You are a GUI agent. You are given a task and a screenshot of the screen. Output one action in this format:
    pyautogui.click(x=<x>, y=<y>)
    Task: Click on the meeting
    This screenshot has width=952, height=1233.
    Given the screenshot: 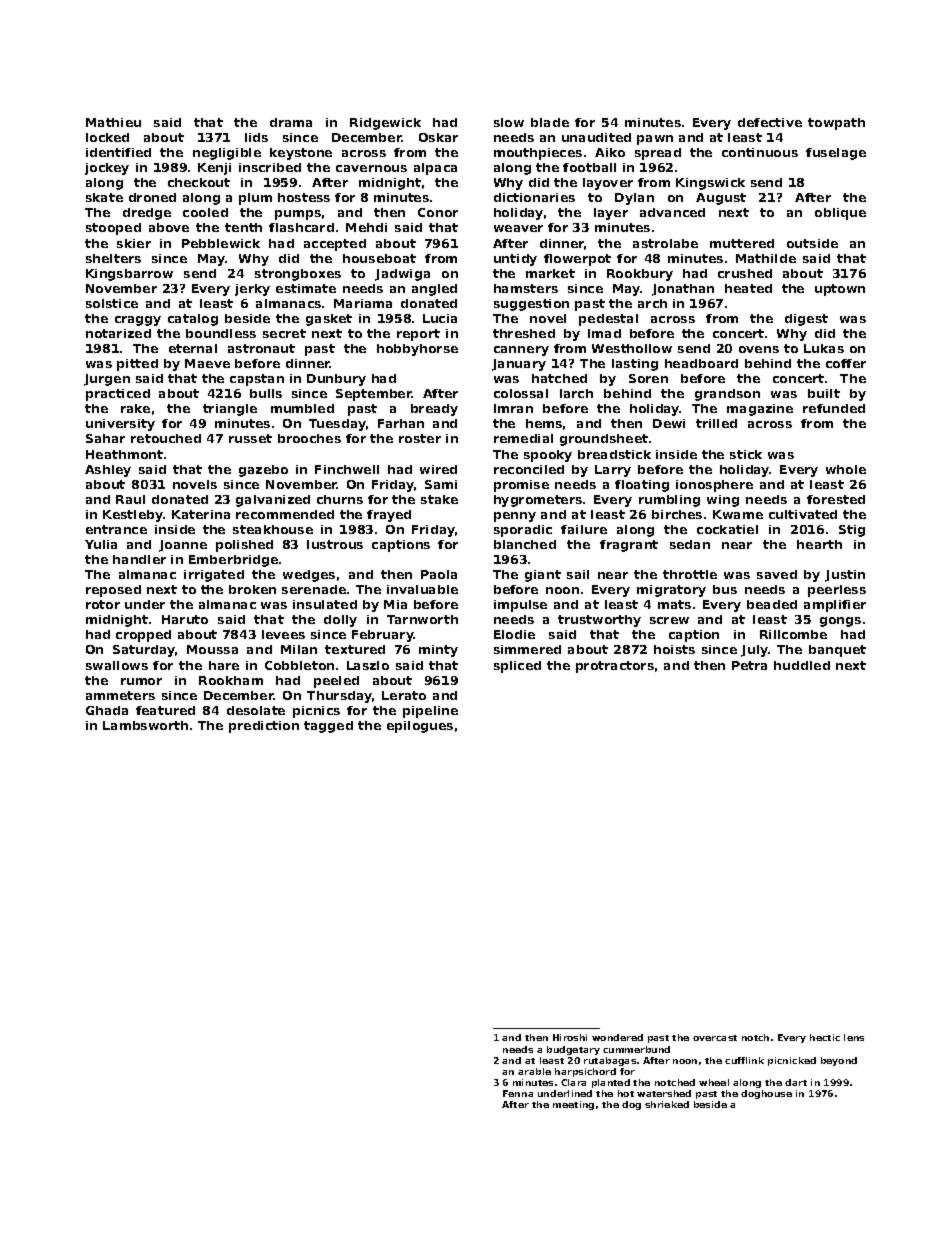 What is the action you would take?
    pyautogui.click(x=573, y=1105)
